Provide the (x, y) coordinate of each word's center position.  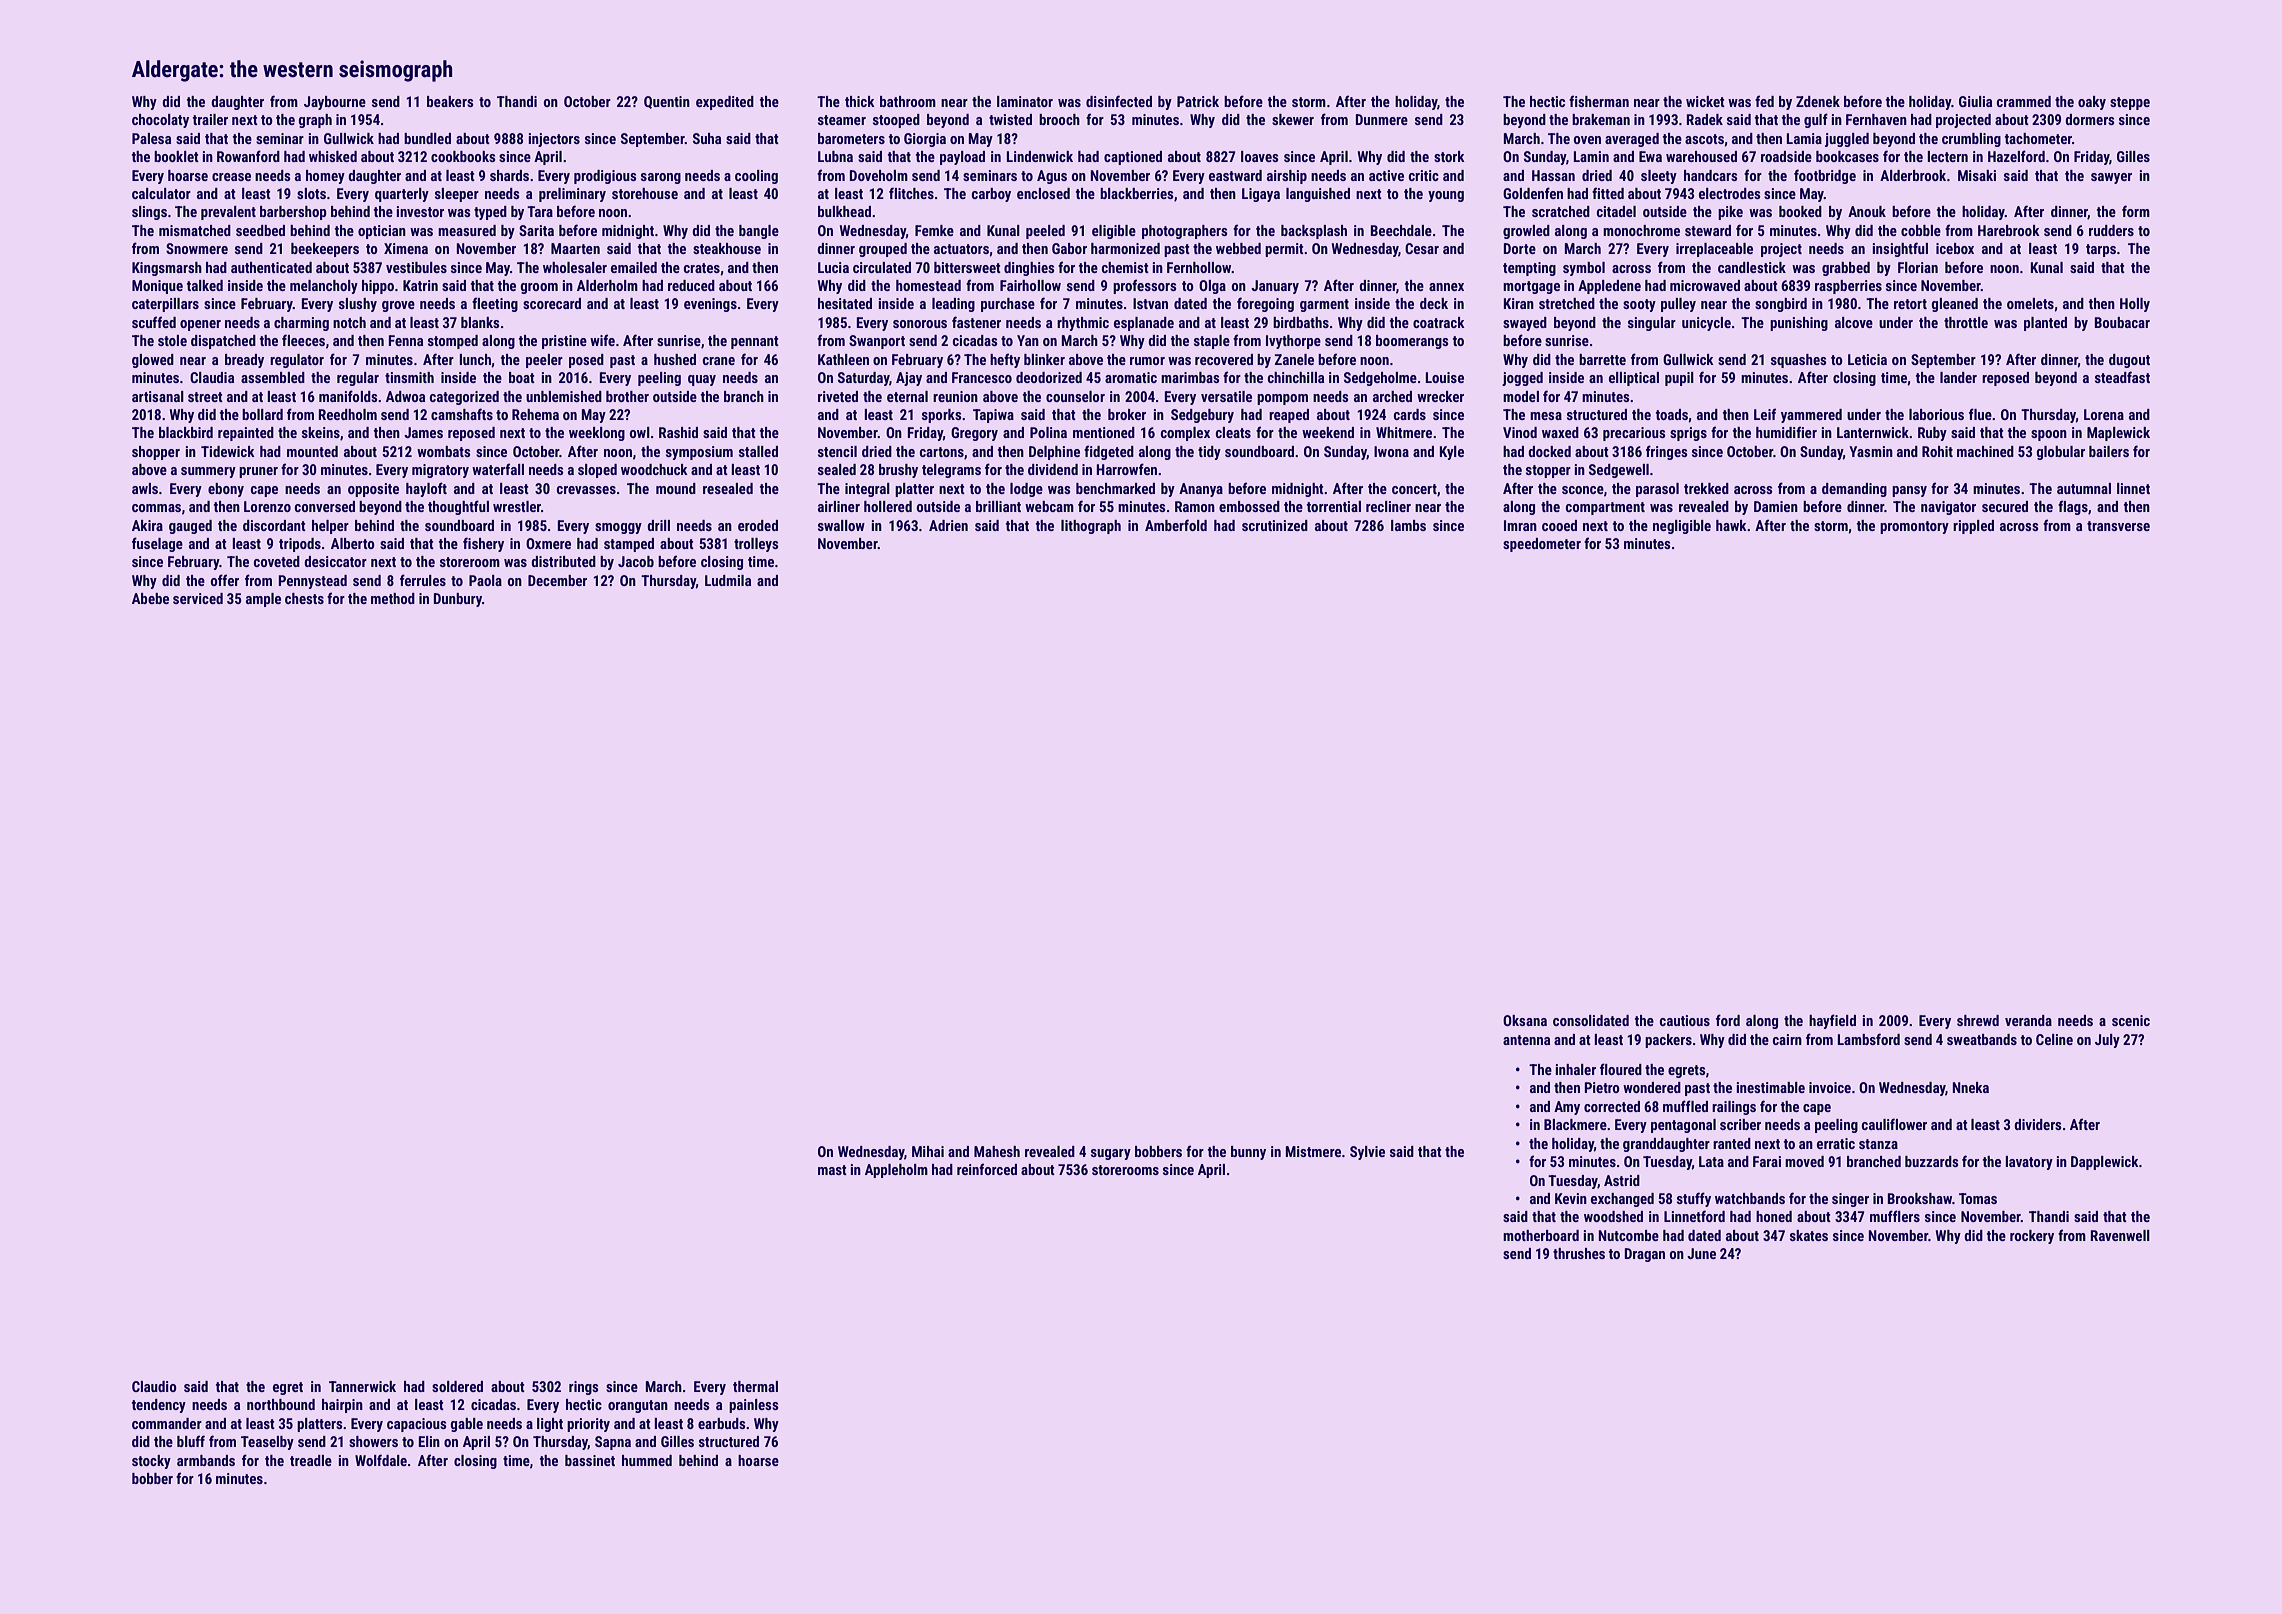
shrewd (1978, 1020)
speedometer (1542, 545)
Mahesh (997, 1151)
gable (466, 1425)
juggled (1847, 140)
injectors (554, 140)
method (393, 598)
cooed (1559, 525)
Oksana (1525, 1020)
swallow (841, 525)
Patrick (1198, 101)
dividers (2038, 1124)
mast (832, 1170)
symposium (699, 453)
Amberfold (1176, 525)
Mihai (928, 1151)
